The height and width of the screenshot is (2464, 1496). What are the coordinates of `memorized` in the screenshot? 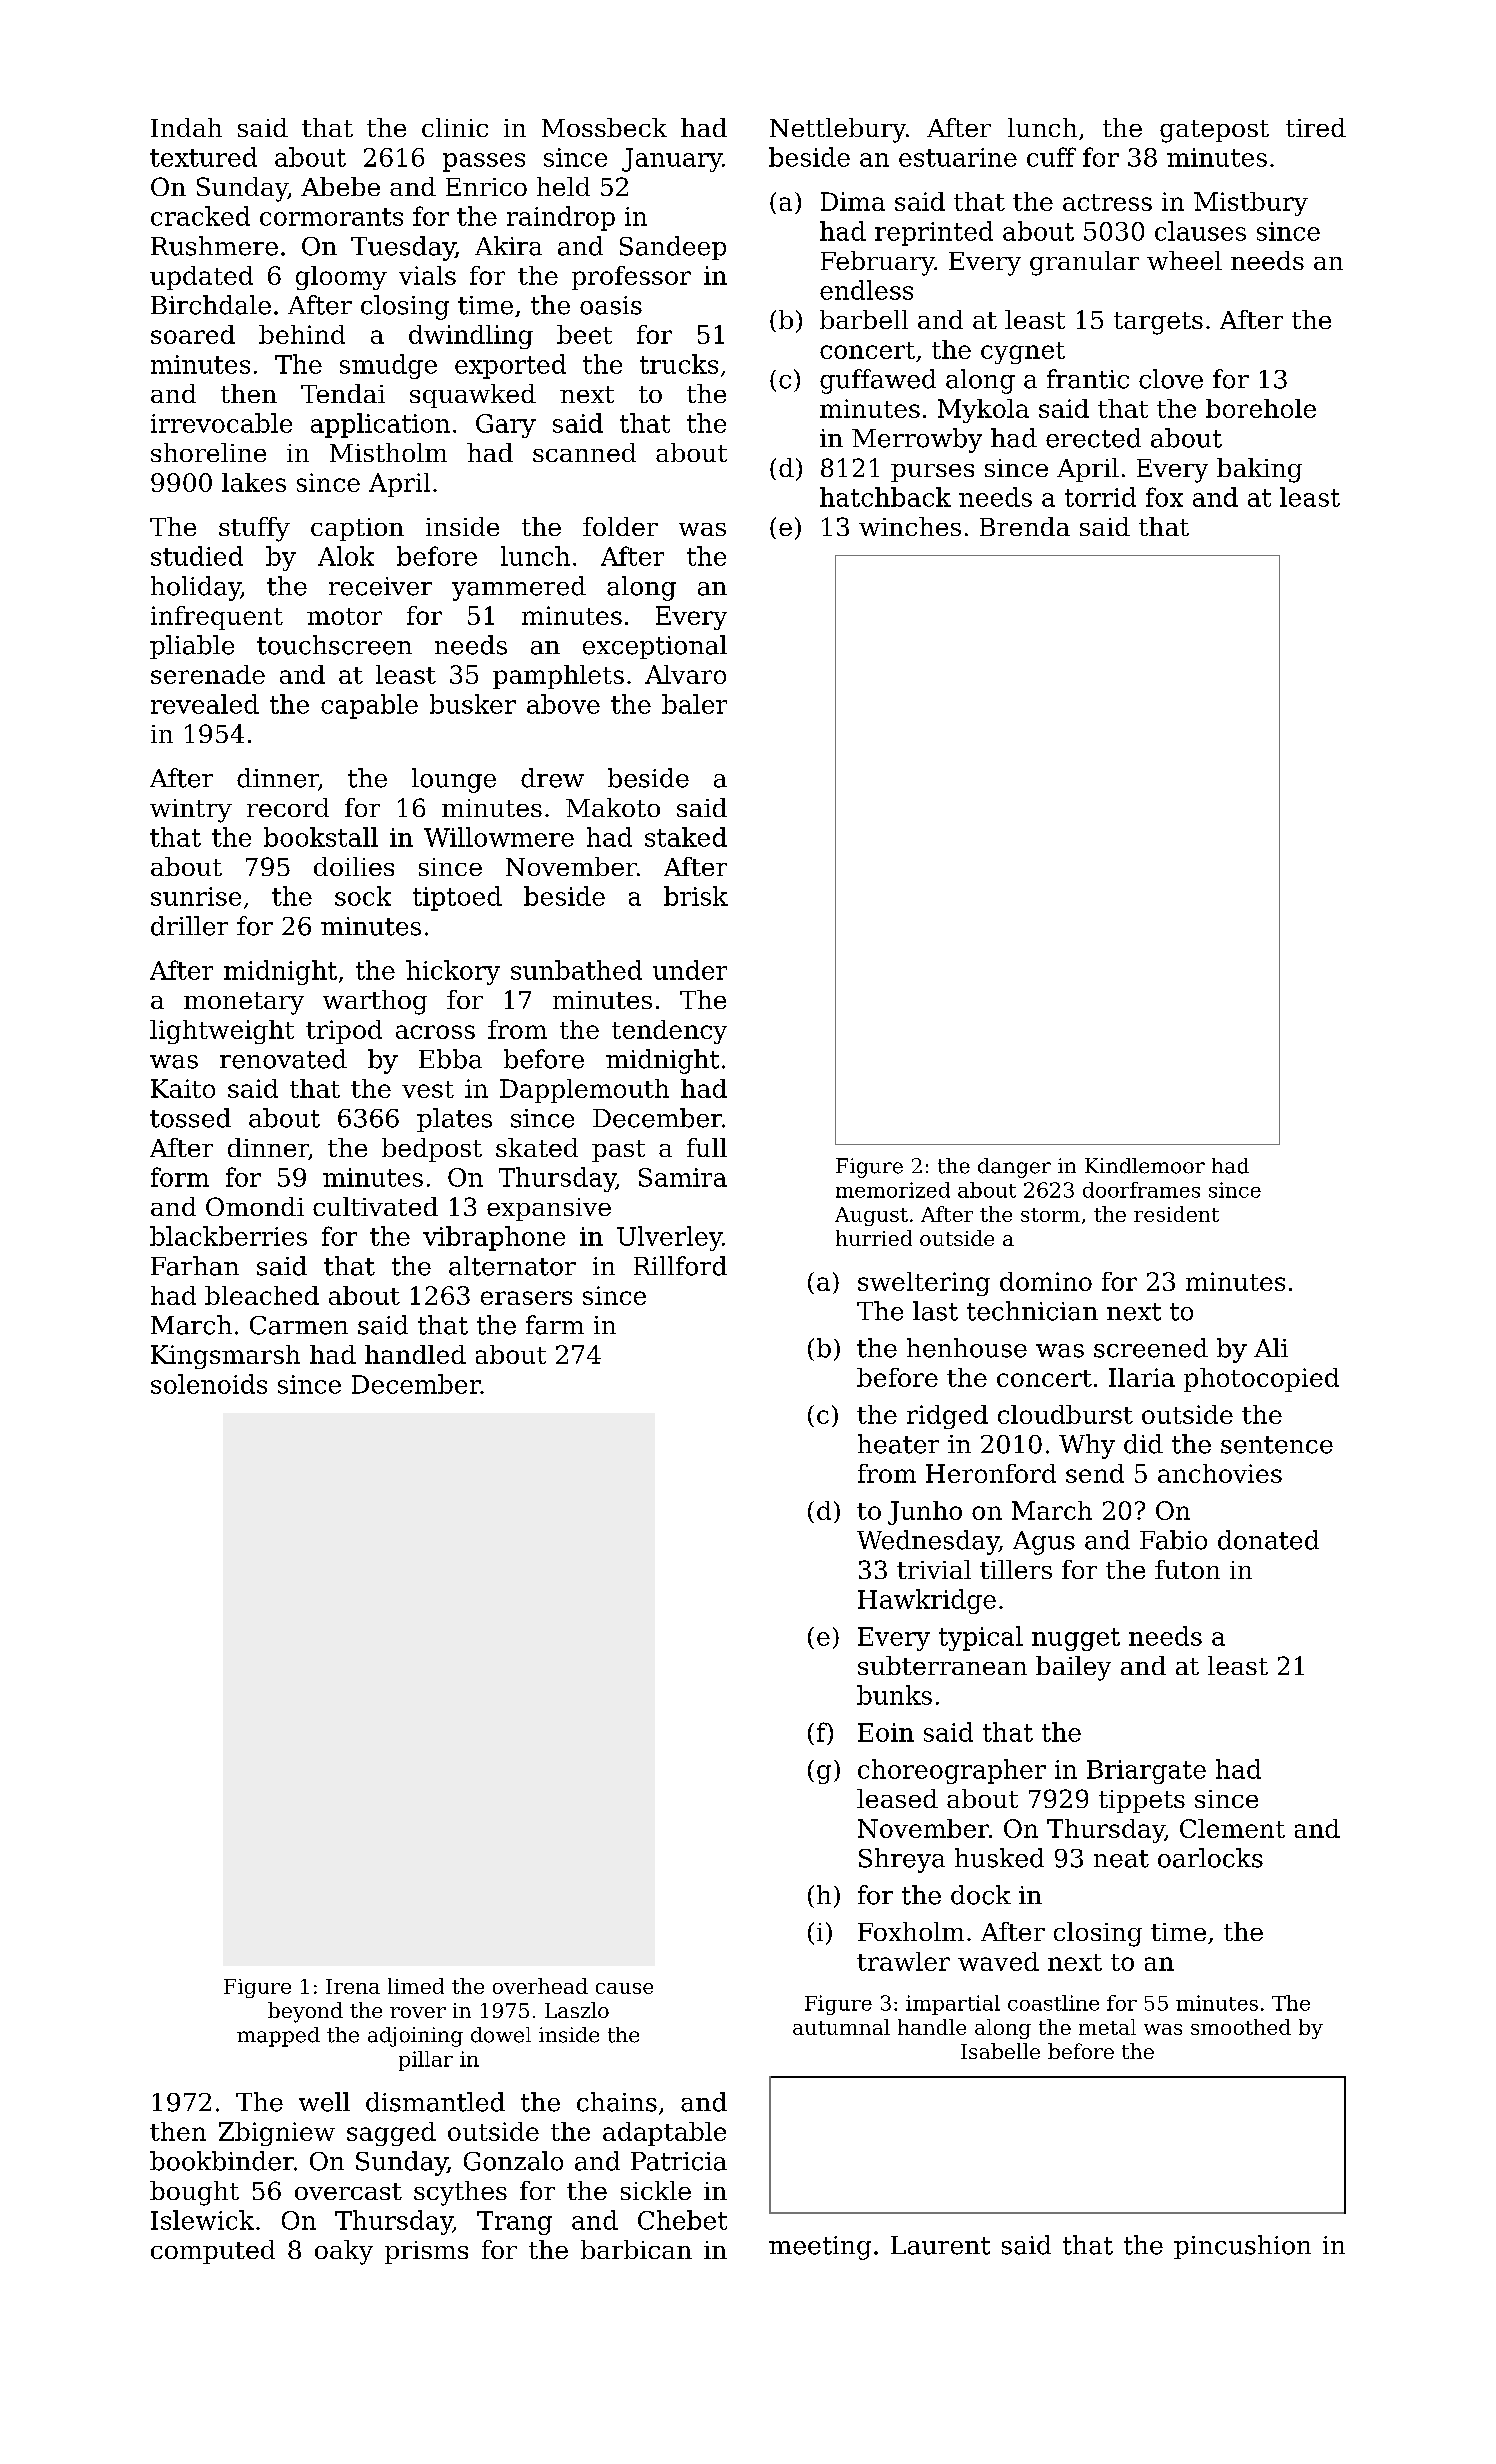 It's located at (893, 1190).
